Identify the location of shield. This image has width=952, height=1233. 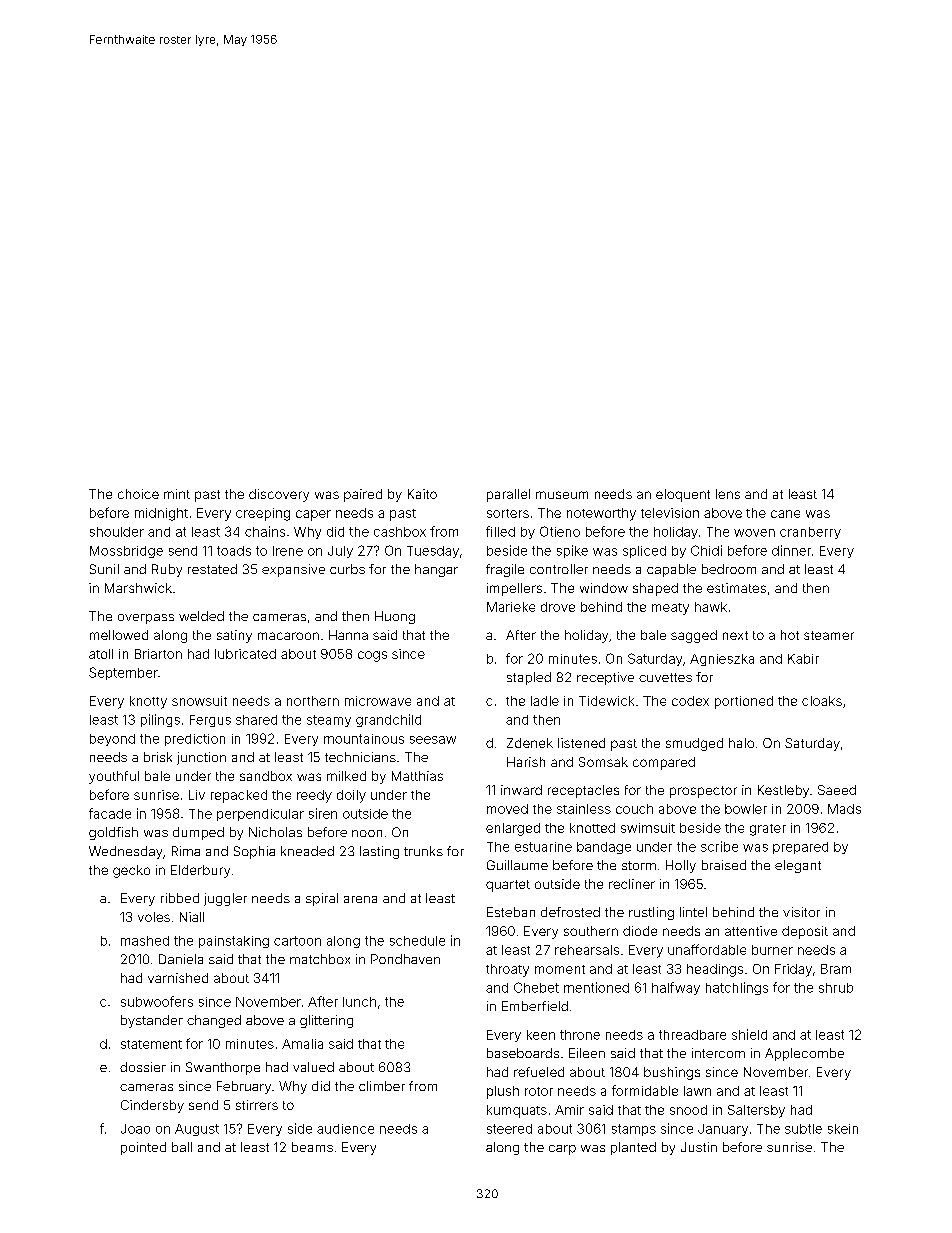
(749, 1034).
